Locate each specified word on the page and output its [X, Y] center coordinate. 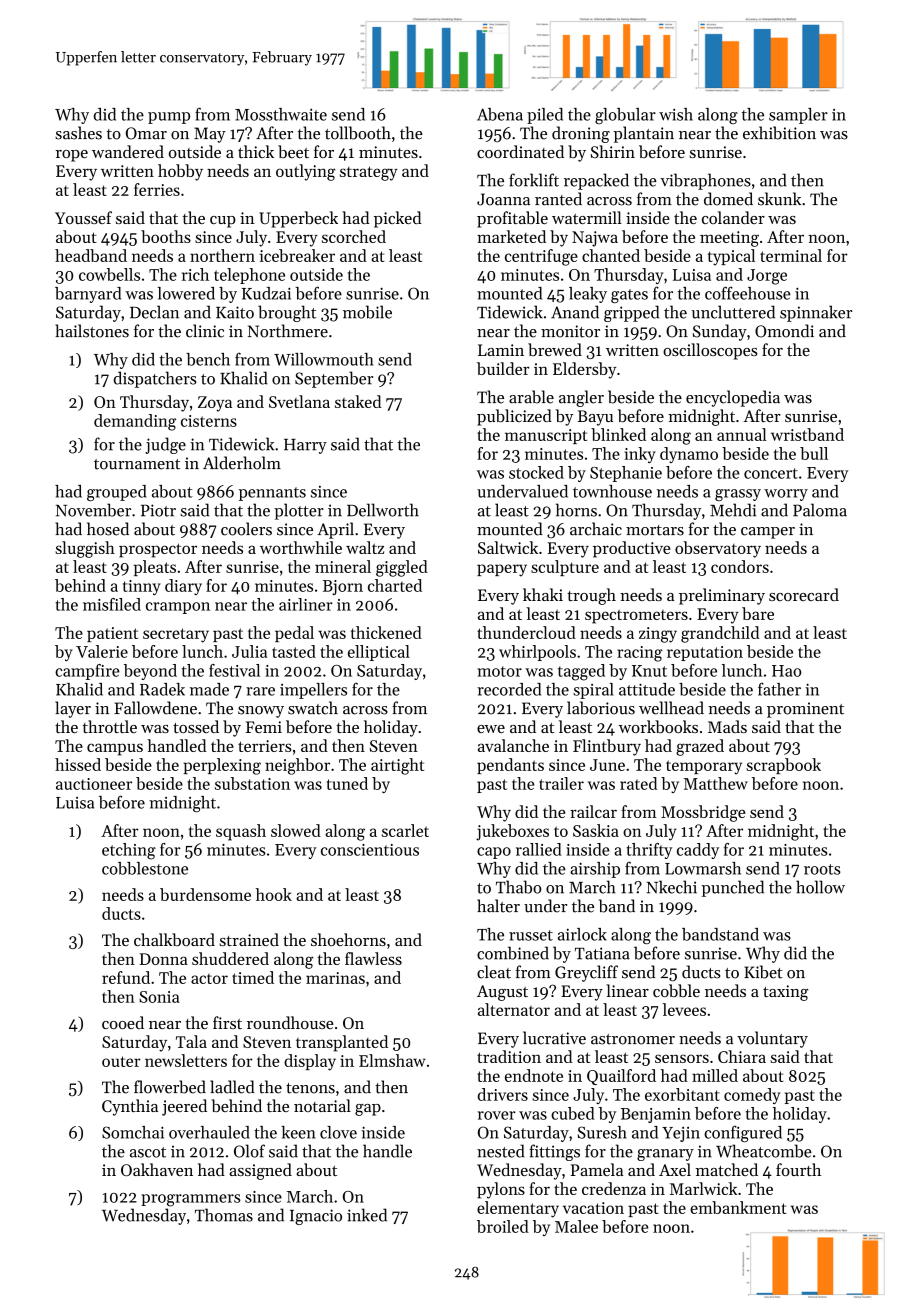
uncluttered [733, 312]
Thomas [224, 1215]
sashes [78, 133]
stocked [536, 472]
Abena [500, 114]
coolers [246, 529]
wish [676, 114]
